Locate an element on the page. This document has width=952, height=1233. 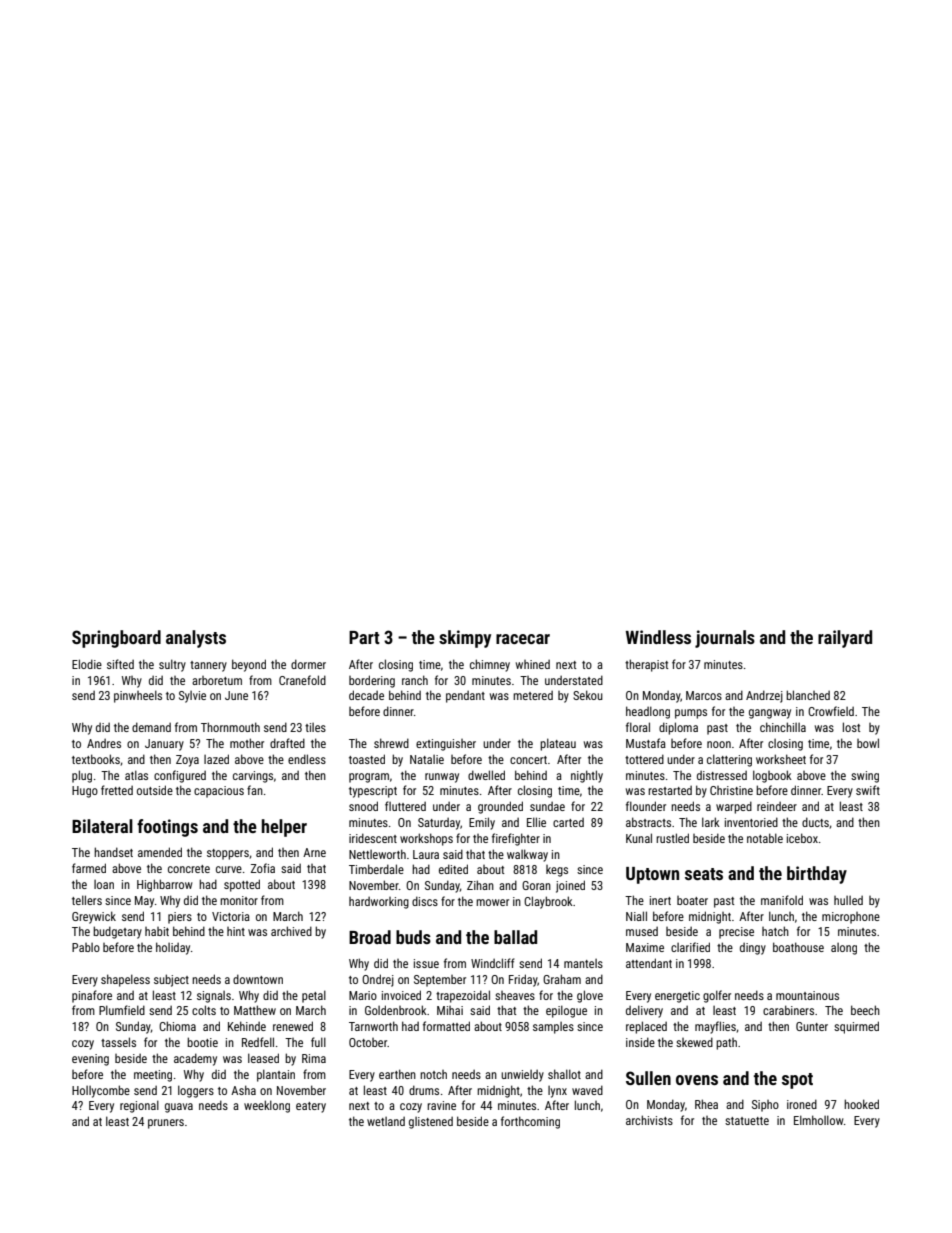
January is located at coordinates (164, 745).
